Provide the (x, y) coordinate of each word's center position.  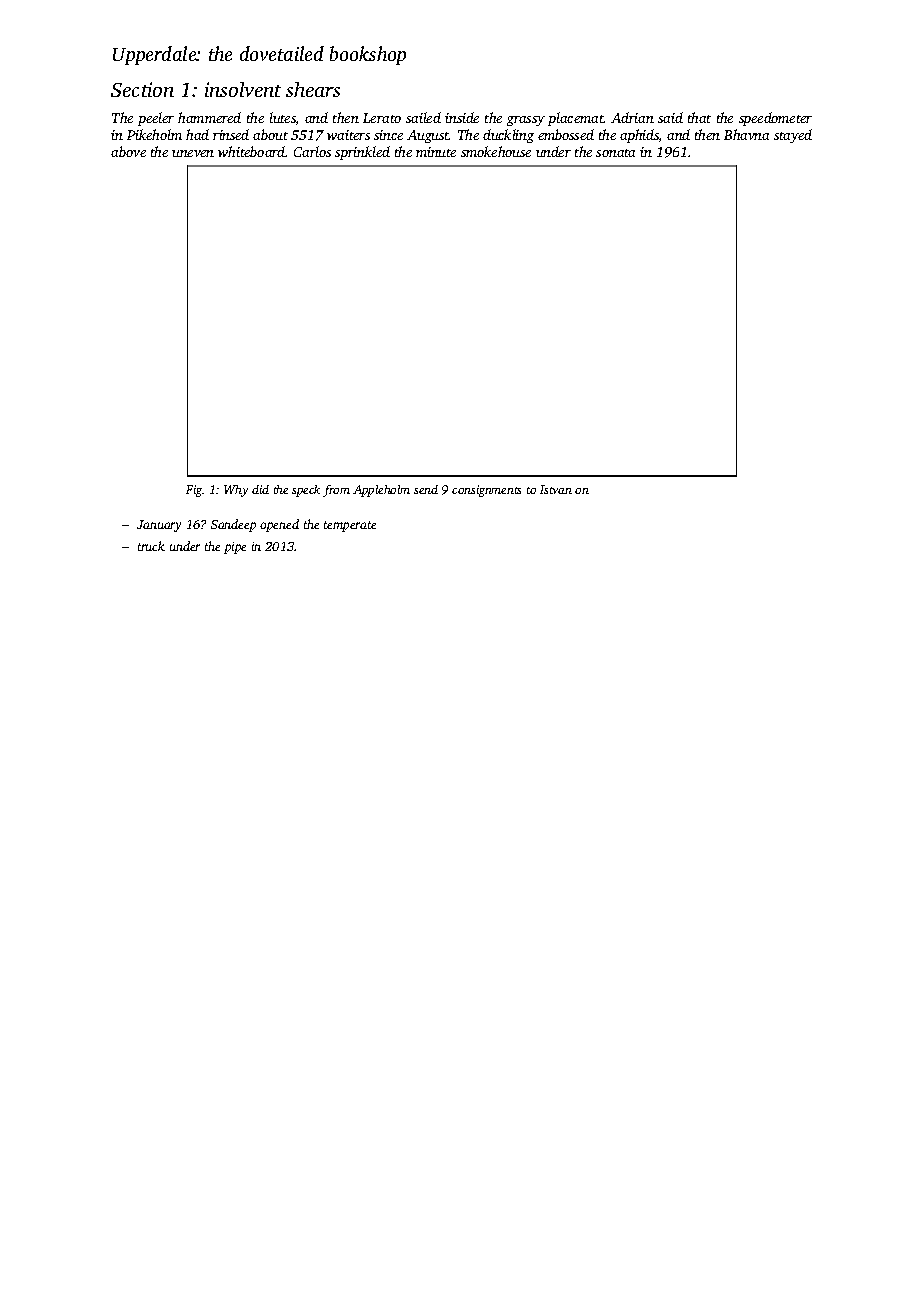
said (670, 117)
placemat (576, 119)
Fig (194, 491)
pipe (235, 548)
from (336, 491)
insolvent (243, 89)
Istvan (556, 489)
